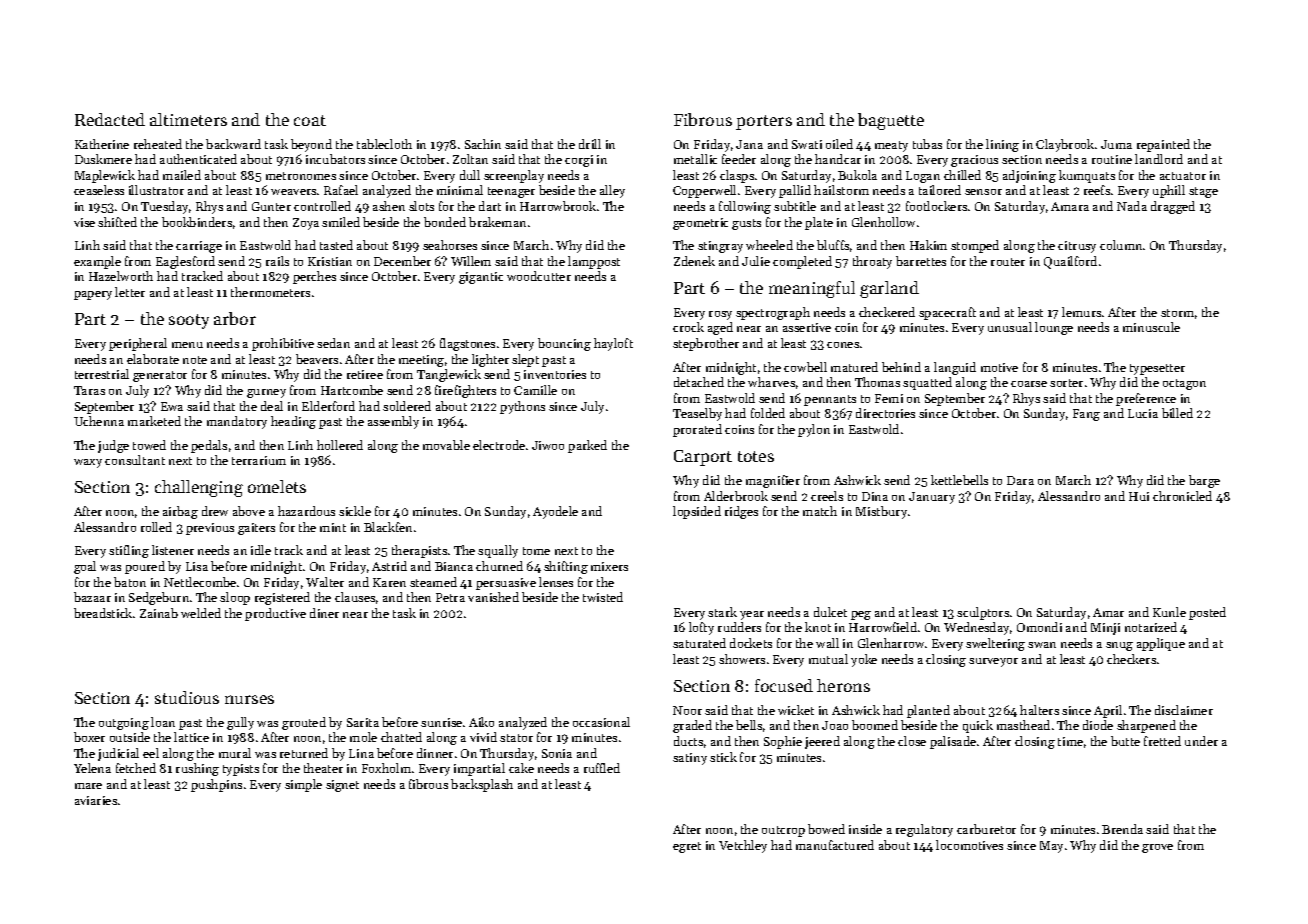 This screenshot has width=1308, height=924. What do you see at coordinates (200, 582) in the screenshot?
I see `Nettlecombe` at bounding box center [200, 582].
